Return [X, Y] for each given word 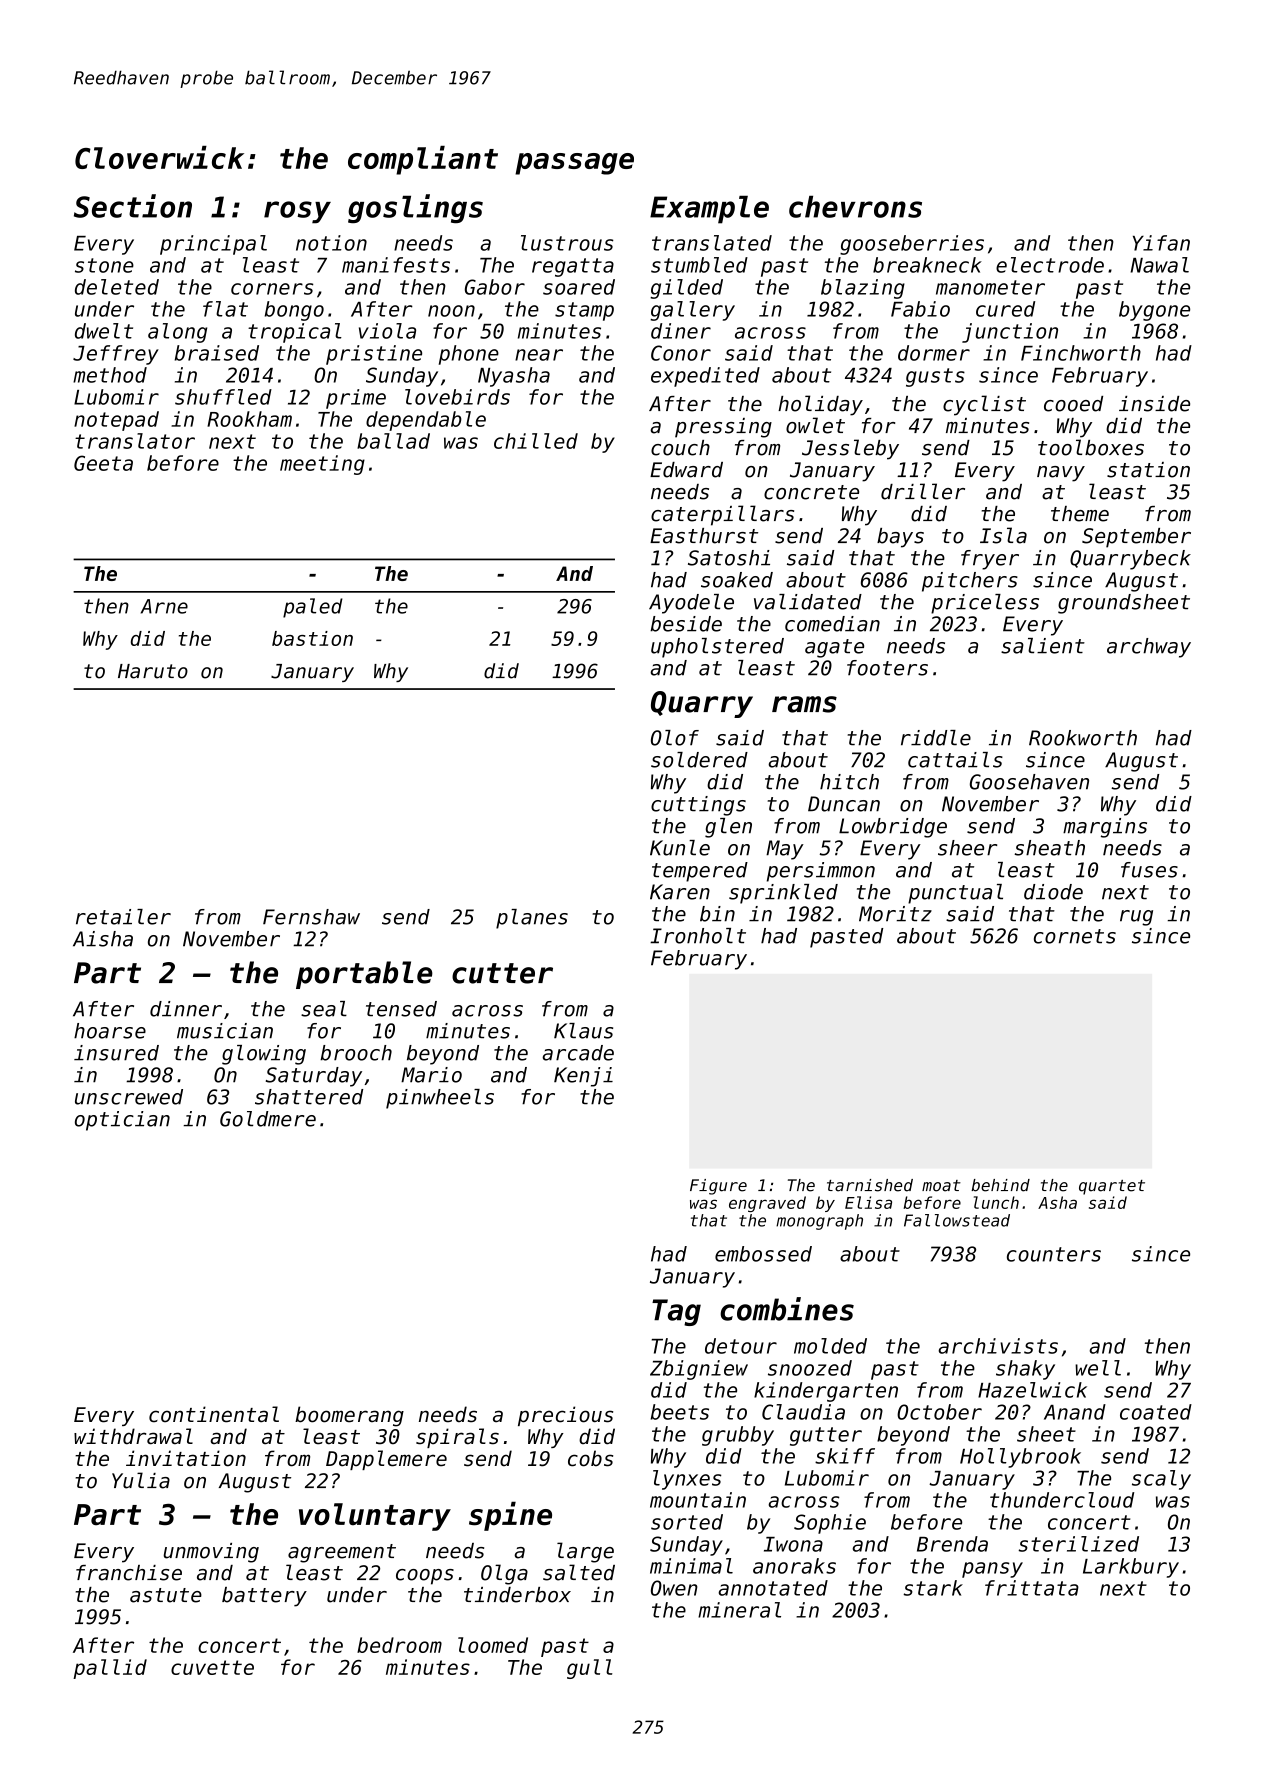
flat [225, 309]
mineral [739, 1610]
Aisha [103, 939]
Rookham [249, 419]
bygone [1154, 311]
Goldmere [268, 1119]
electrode [1050, 265]
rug [1136, 918]
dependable [426, 421]
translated [712, 243]
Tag [676, 1312]
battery [264, 1597]
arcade [578, 1053]
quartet [1112, 1187]
